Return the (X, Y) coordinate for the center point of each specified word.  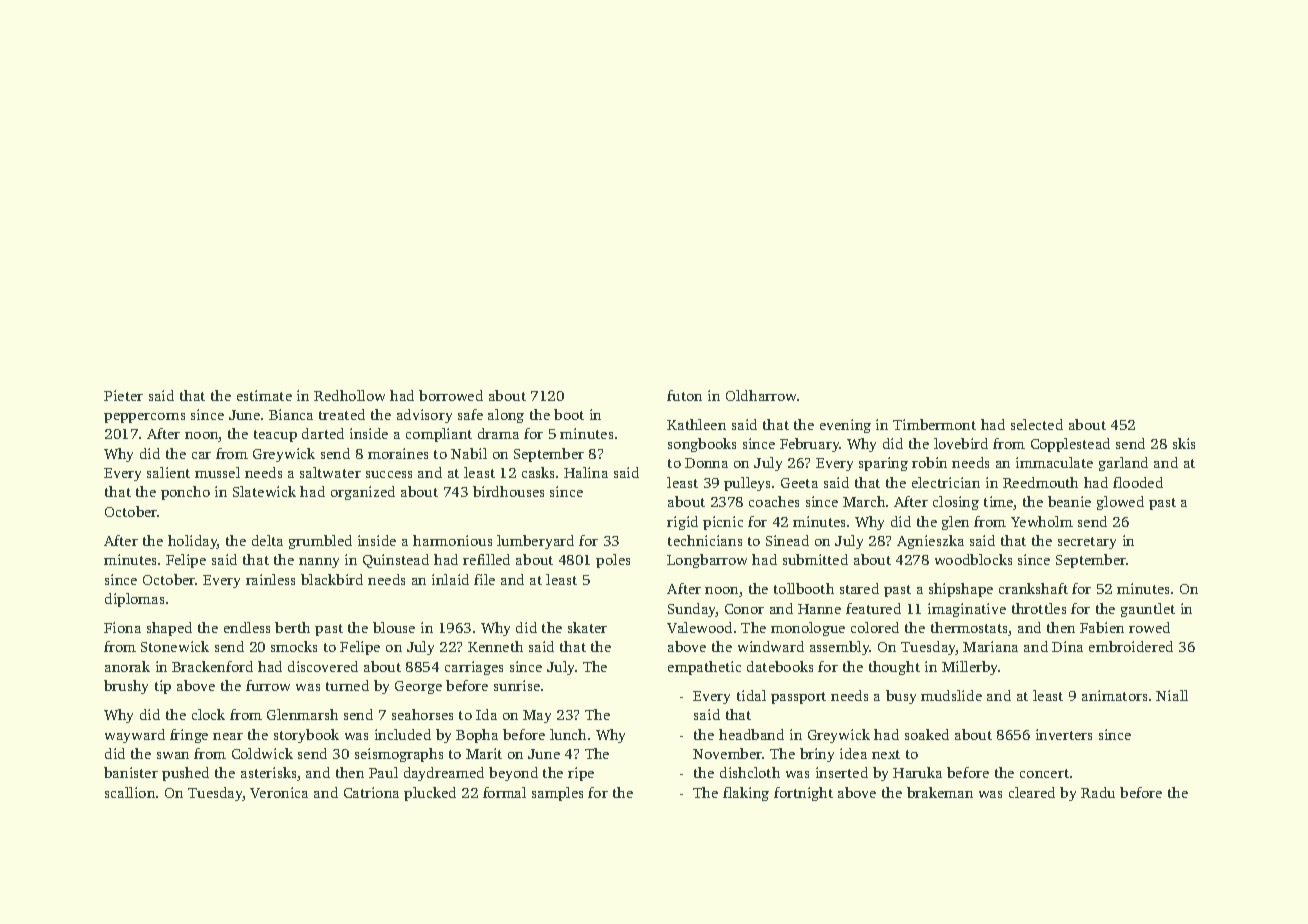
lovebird (961, 443)
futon (684, 395)
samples (557, 794)
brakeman (940, 792)
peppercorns (144, 418)
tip (163, 687)
